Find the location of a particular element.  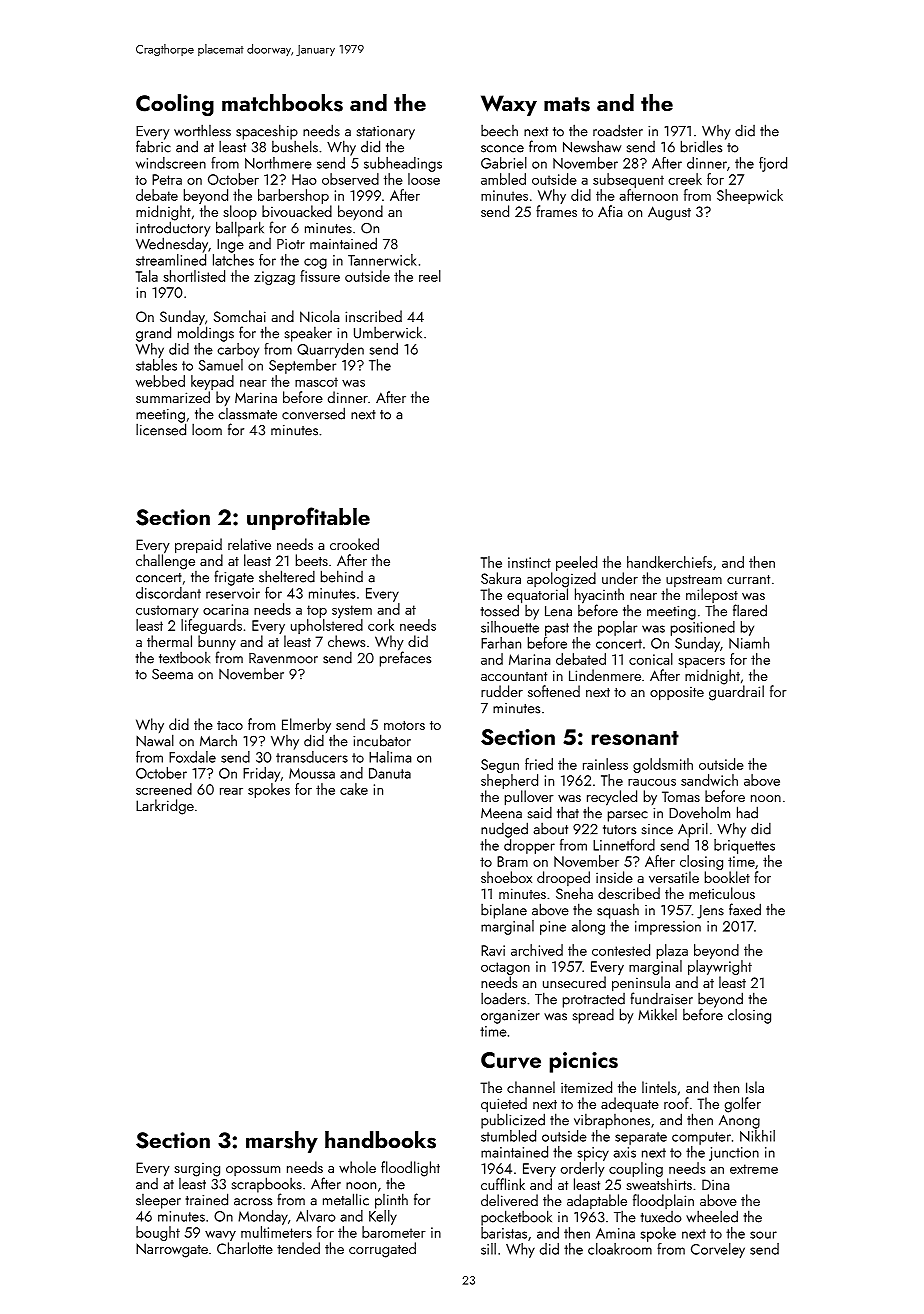

tossed is located at coordinates (500, 610).
